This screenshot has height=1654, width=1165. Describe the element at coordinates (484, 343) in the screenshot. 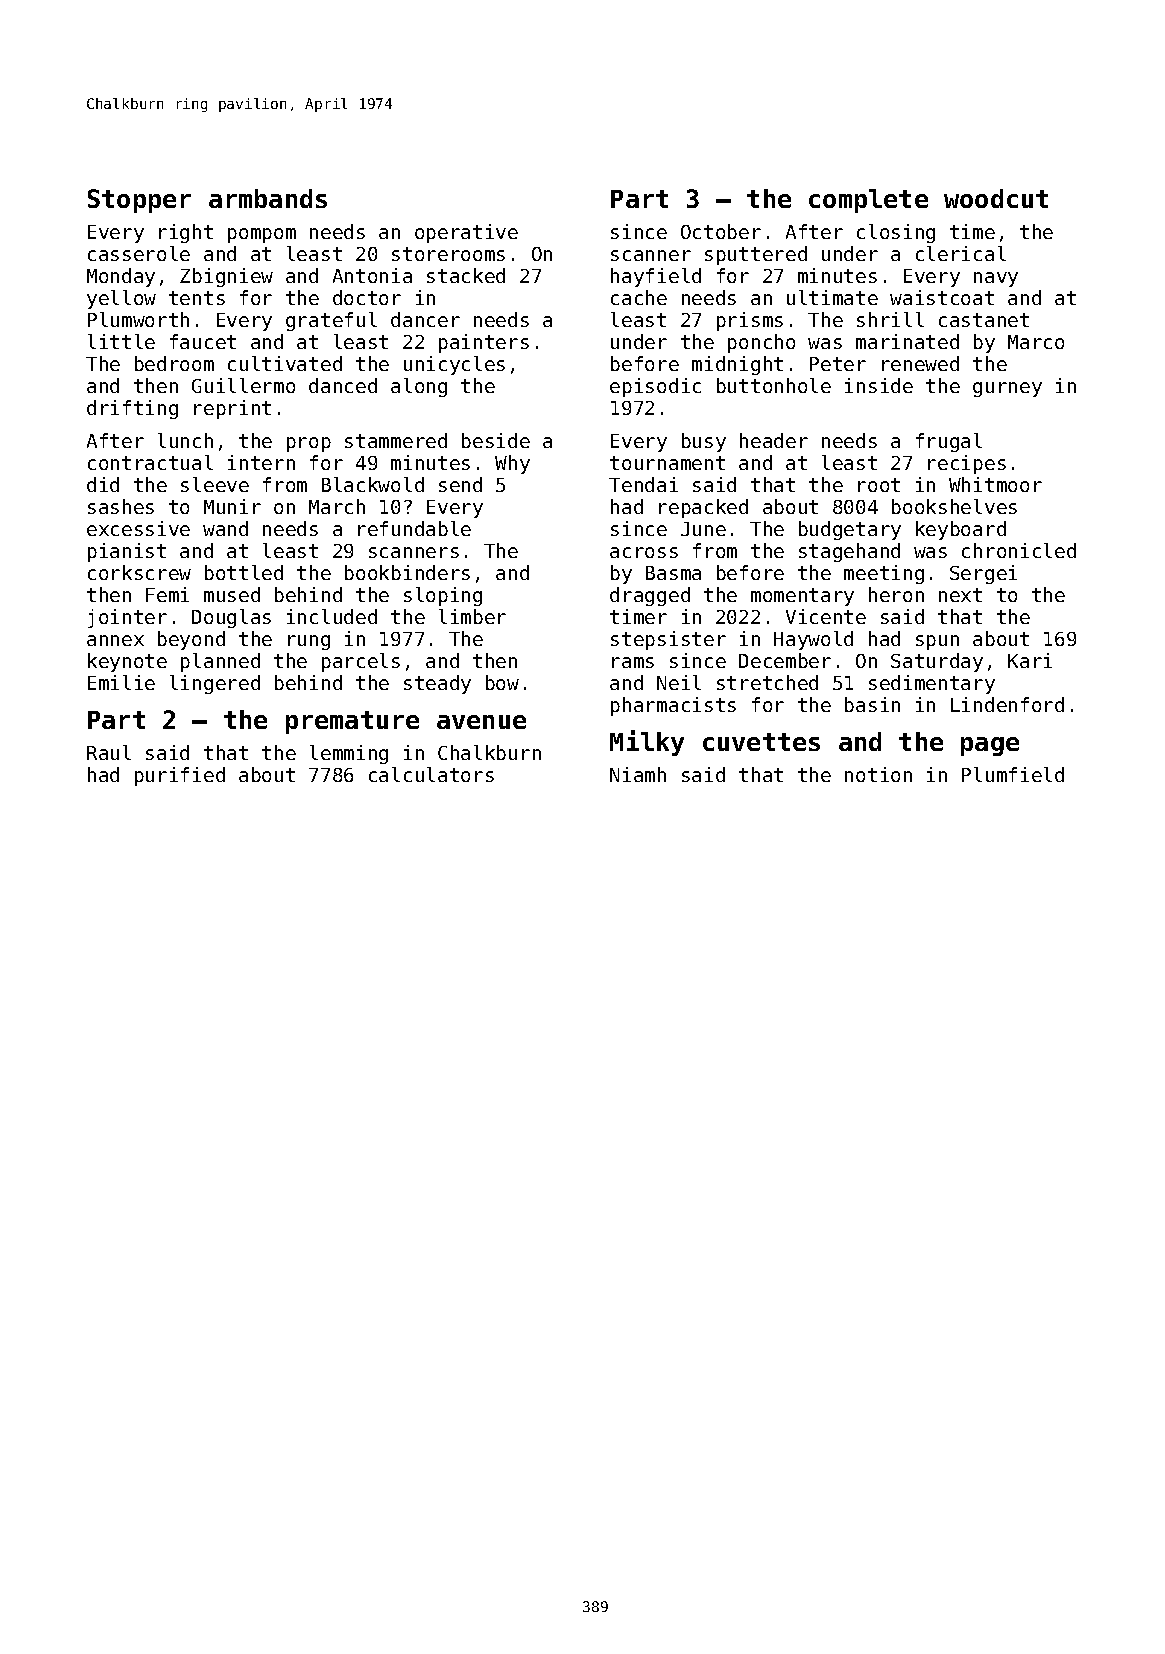

I see `painters` at that location.
